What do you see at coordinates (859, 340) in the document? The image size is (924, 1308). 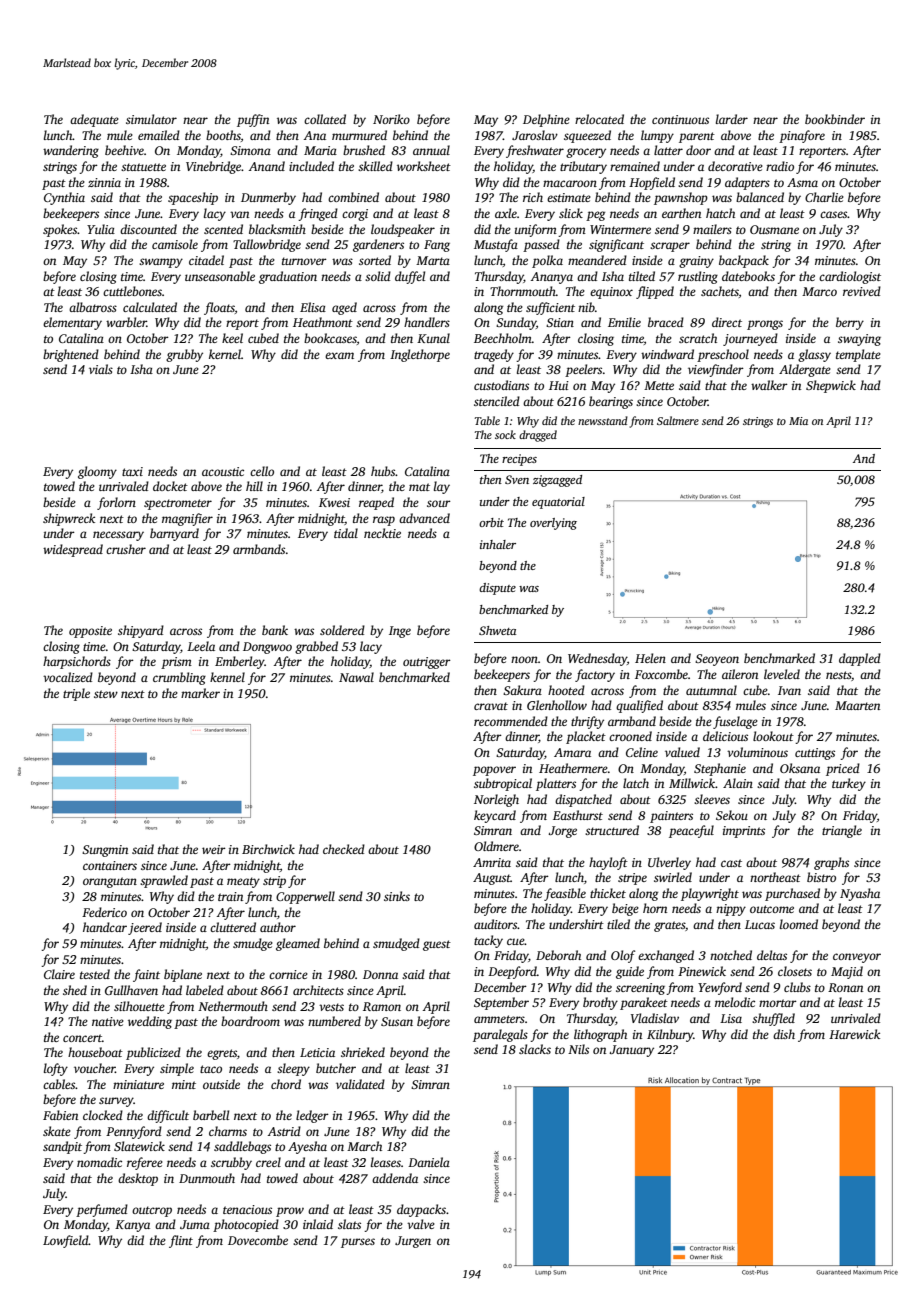 I see `swaying` at bounding box center [859, 340].
